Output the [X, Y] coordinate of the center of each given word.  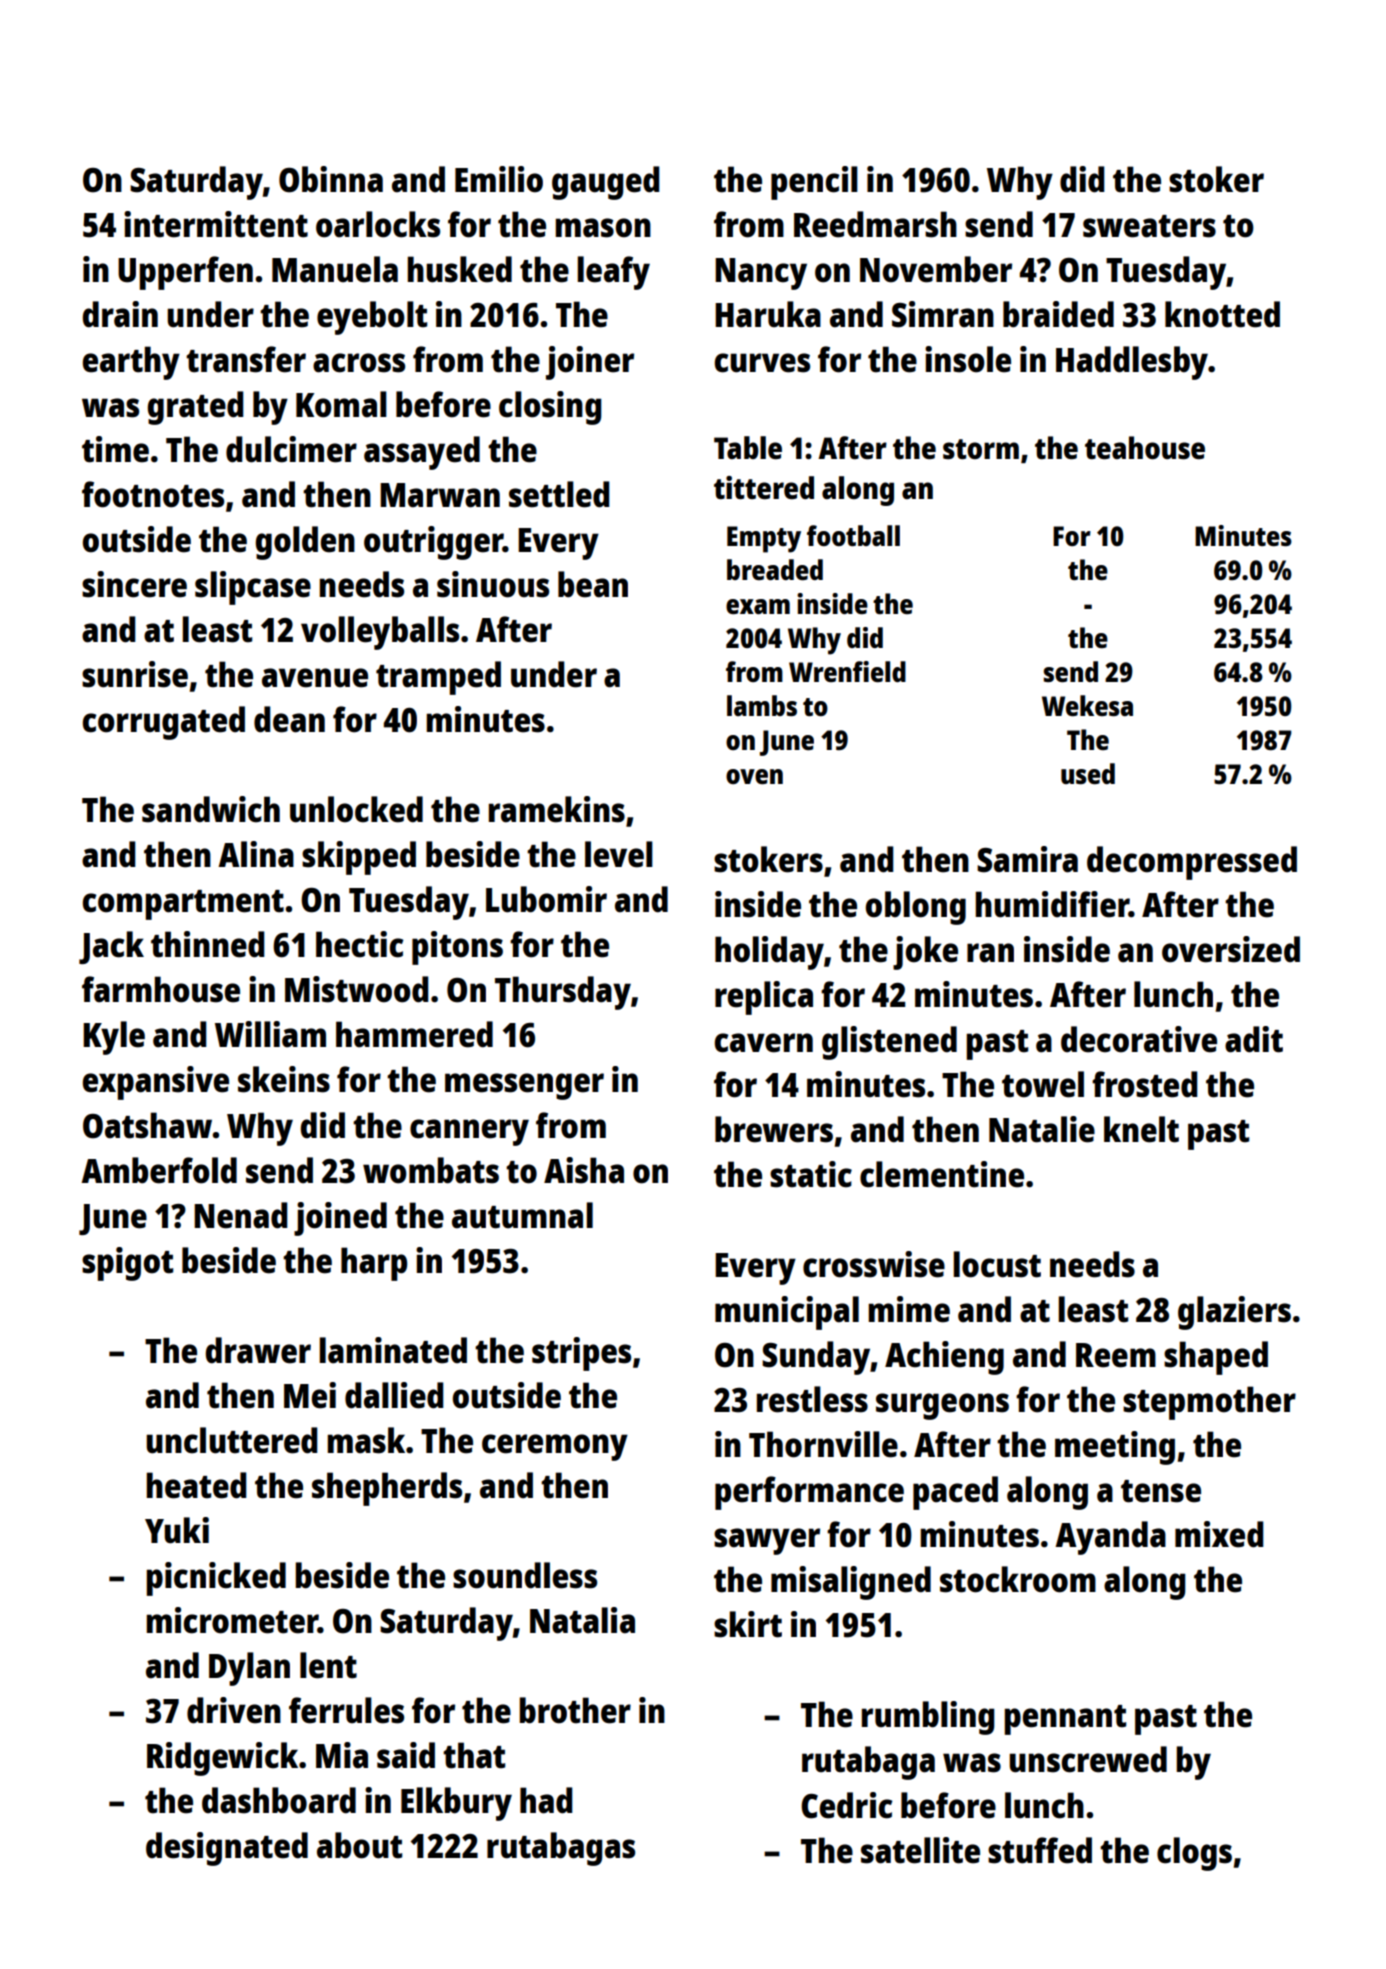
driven [234, 1710]
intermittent [216, 224]
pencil [814, 183]
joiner [590, 363]
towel [1043, 1084]
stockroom [1018, 1579]
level [619, 854]
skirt [748, 1624]
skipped [359, 858]
